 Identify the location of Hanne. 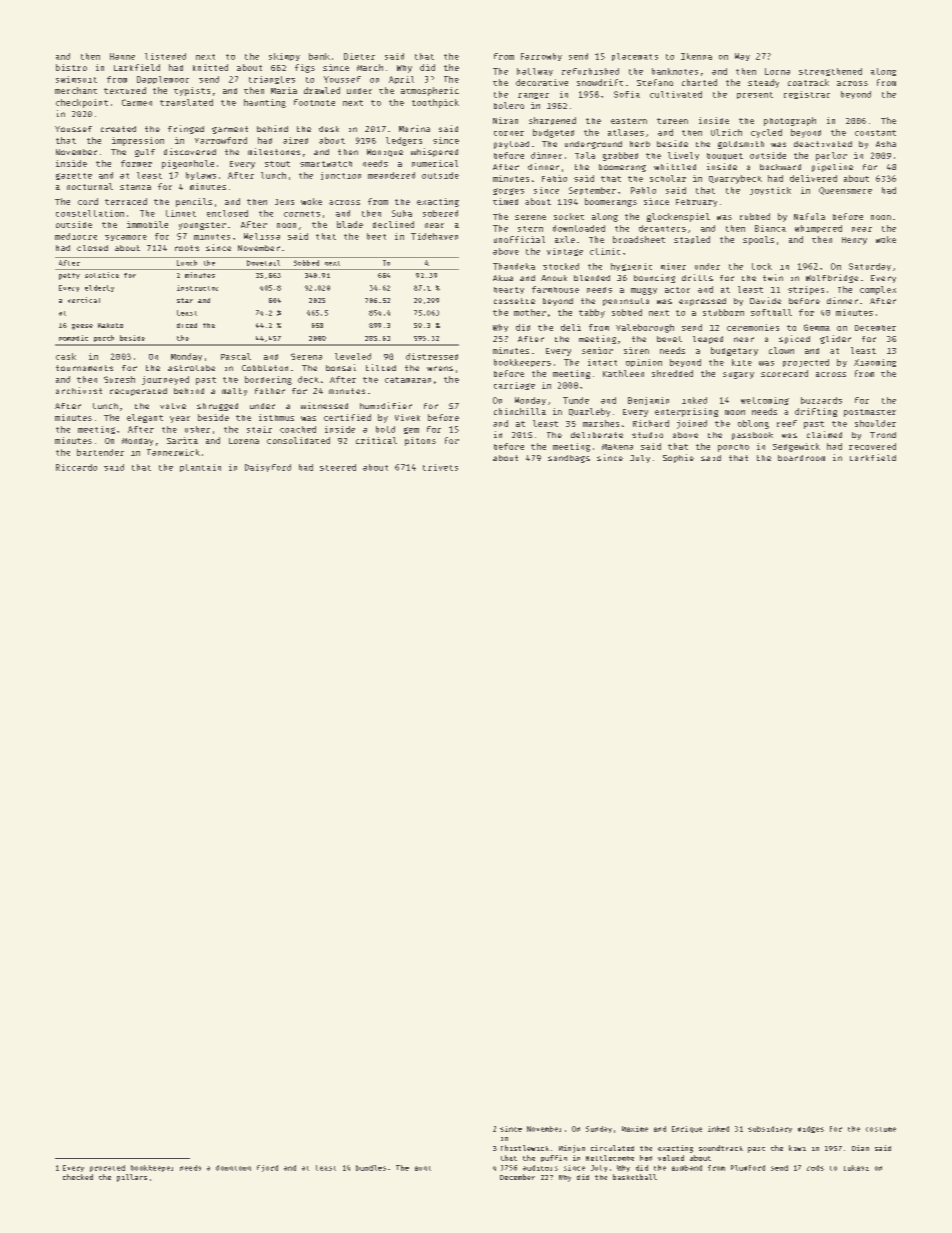
(122, 56).
